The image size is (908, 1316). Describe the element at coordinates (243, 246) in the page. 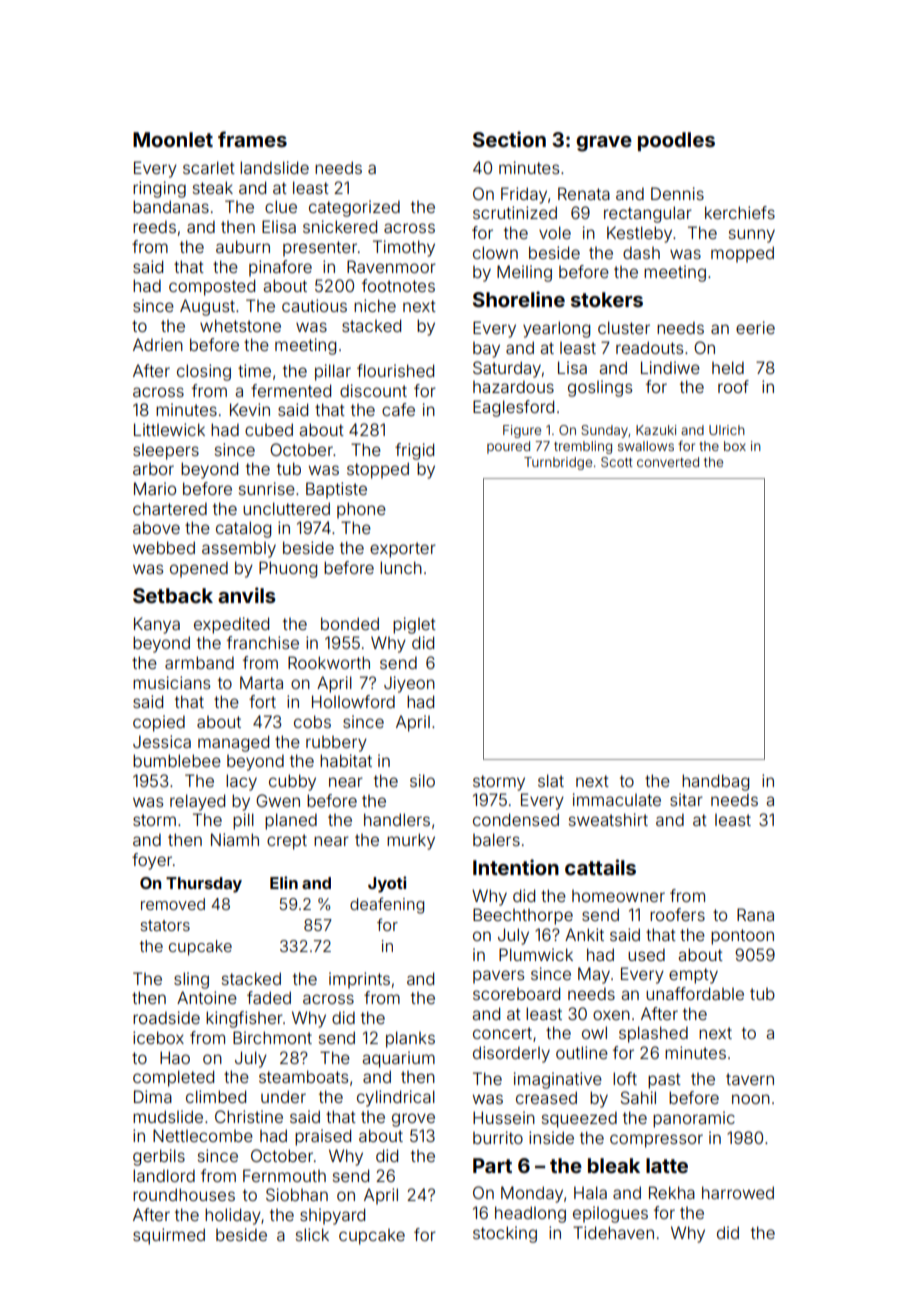

I see `auburn` at that location.
